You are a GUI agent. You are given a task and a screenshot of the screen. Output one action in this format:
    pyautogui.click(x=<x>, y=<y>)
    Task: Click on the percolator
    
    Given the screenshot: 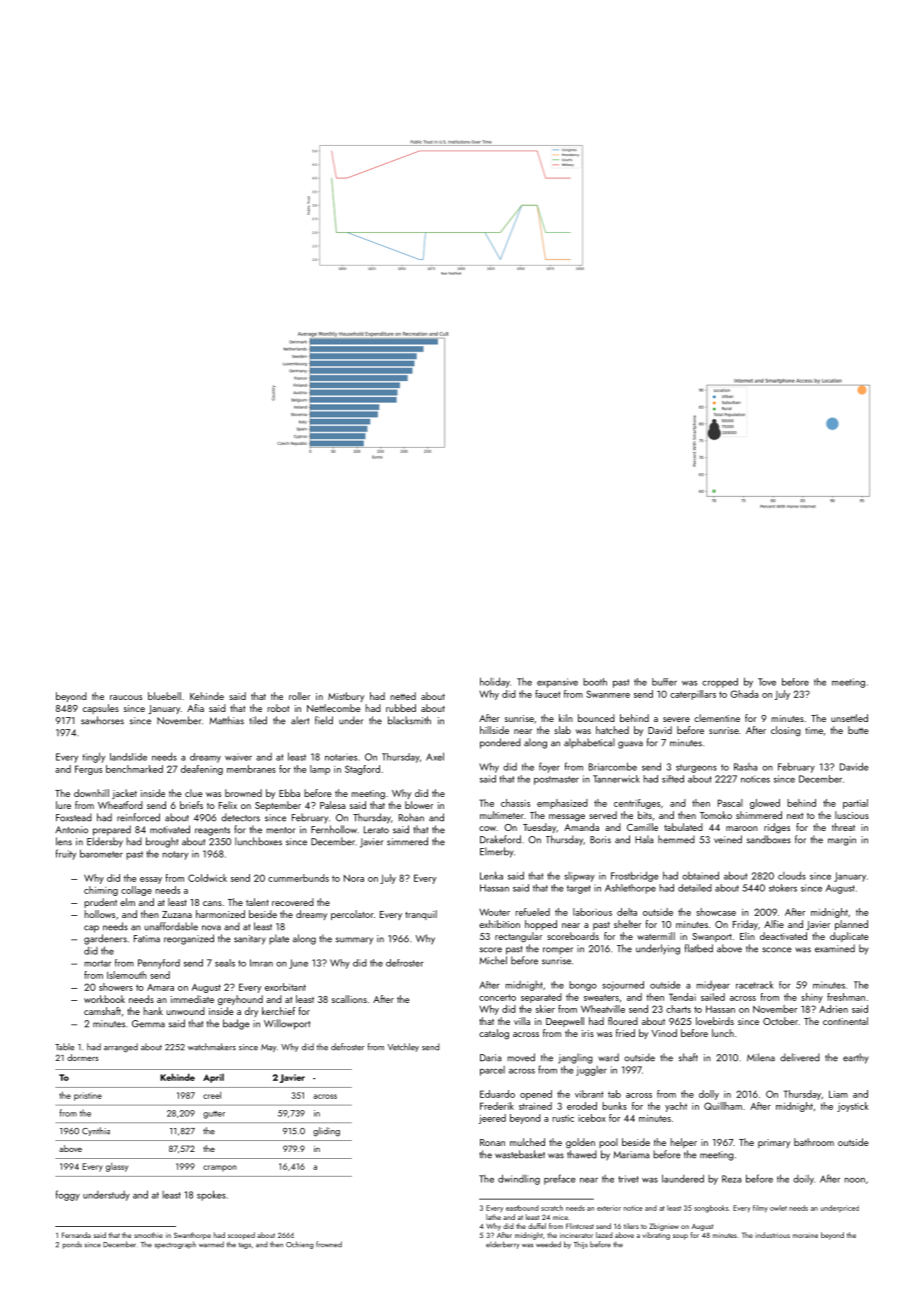 What is the action you would take?
    pyautogui.click(x=352, y=915)
